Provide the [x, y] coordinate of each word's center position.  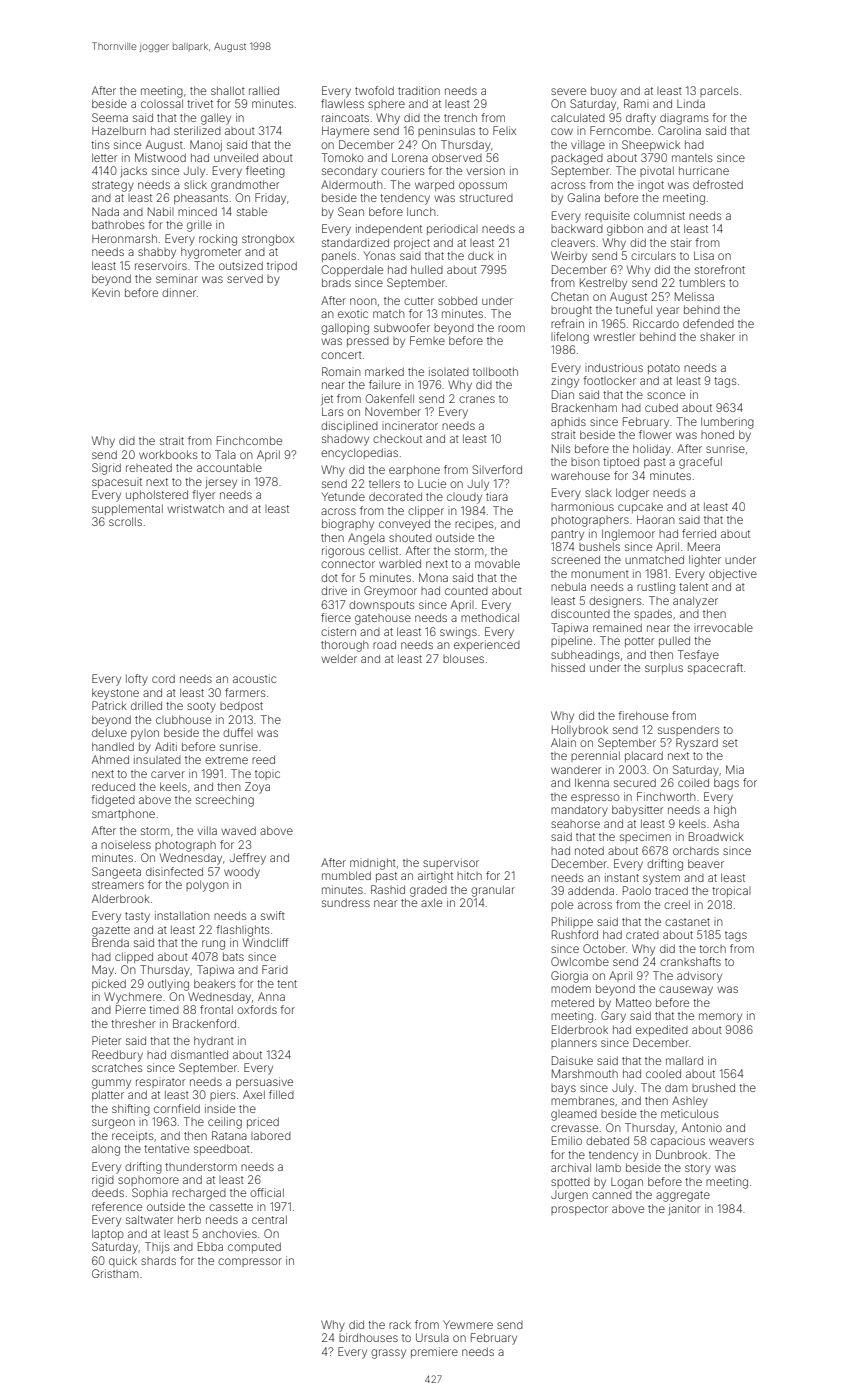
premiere [434, 1352]
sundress [346, 902]
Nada [105, 211]
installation [182, 915]
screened [575, 559]
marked [384, 371]
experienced [487, 645]
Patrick [109, 705]
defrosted [718, 184]
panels [339, 256]
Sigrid [106, 469]
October [604, 948]
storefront [720, 269]
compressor [250, 1262]
